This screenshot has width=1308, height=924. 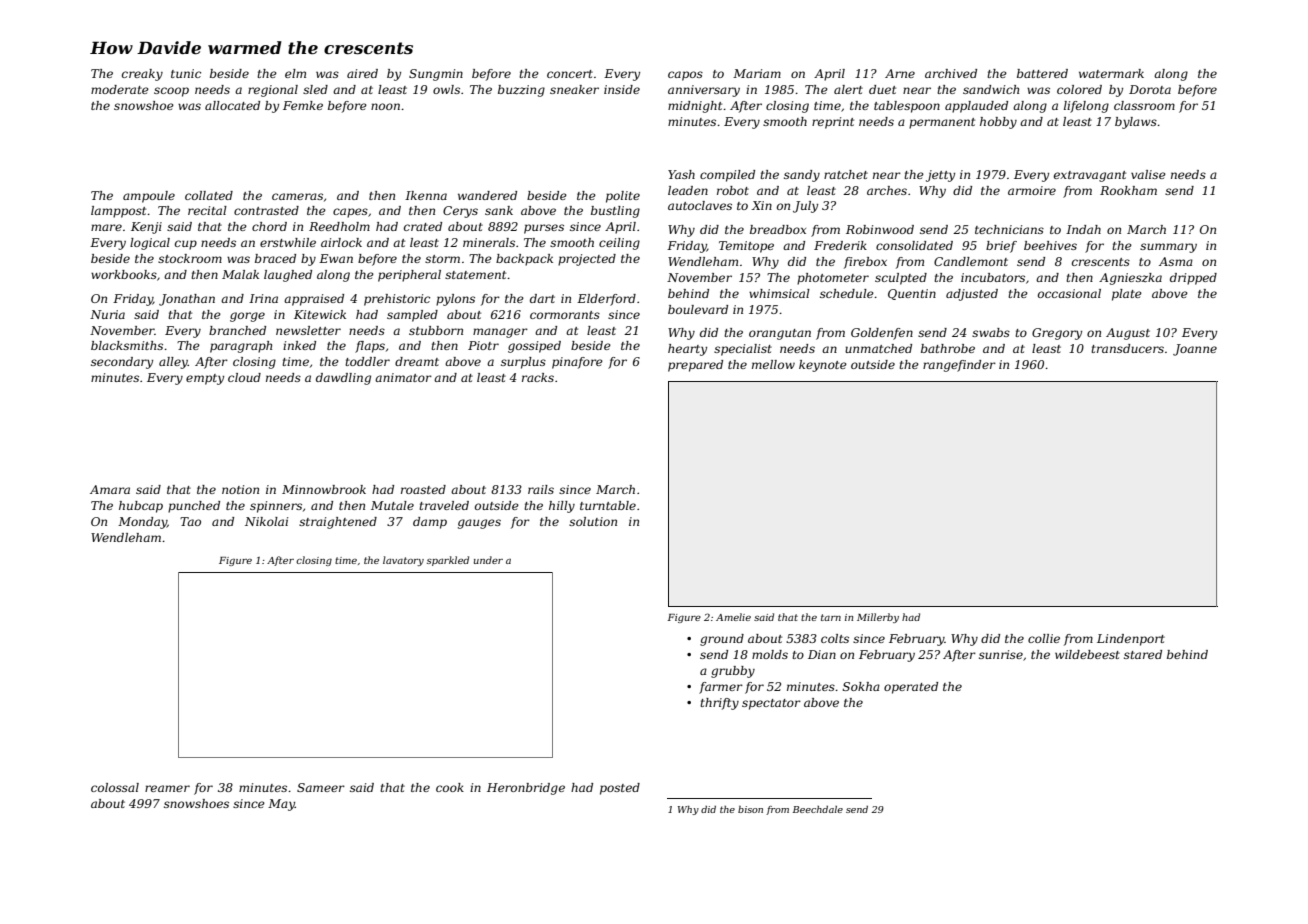 What do you see at coordinates (1195, 350) in the screenshot?
I see `Joanne` at bounding box center [1195, 350].
